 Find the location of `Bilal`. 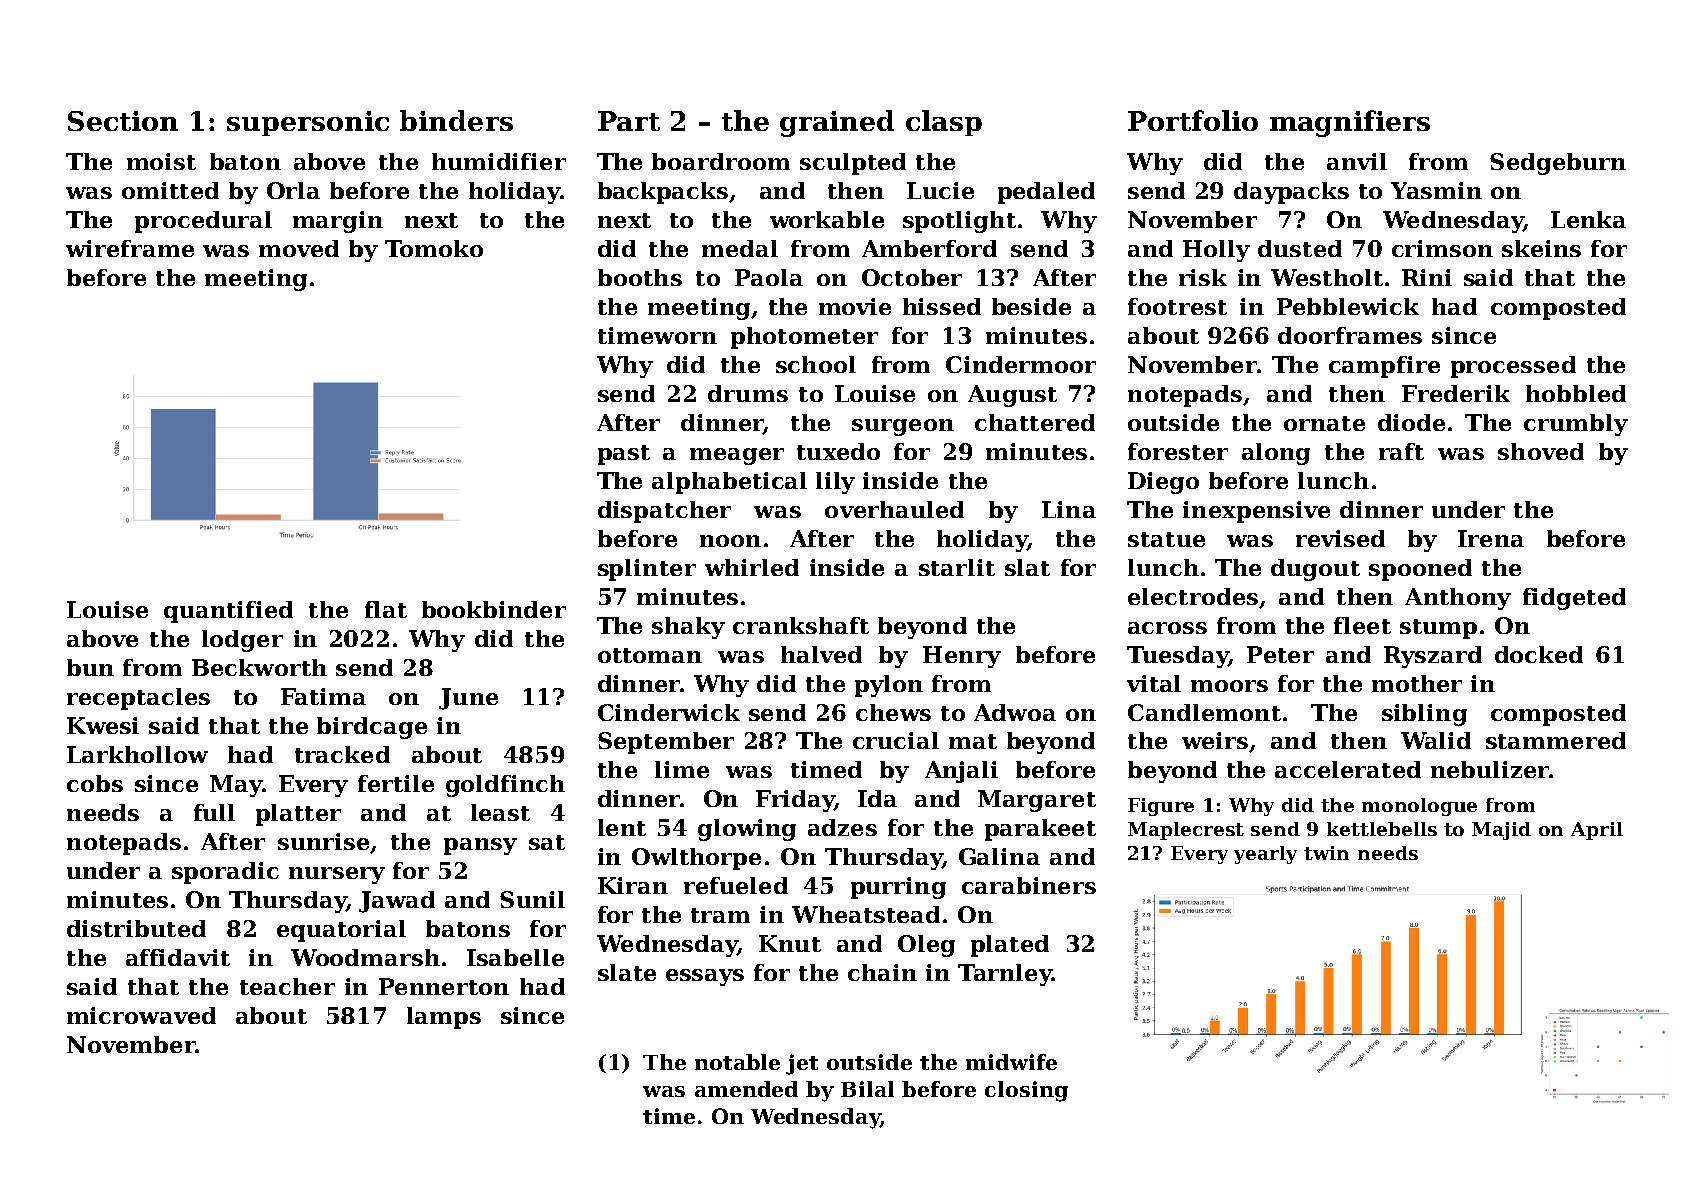

Bilal is located at coordinates (867, 1089).
